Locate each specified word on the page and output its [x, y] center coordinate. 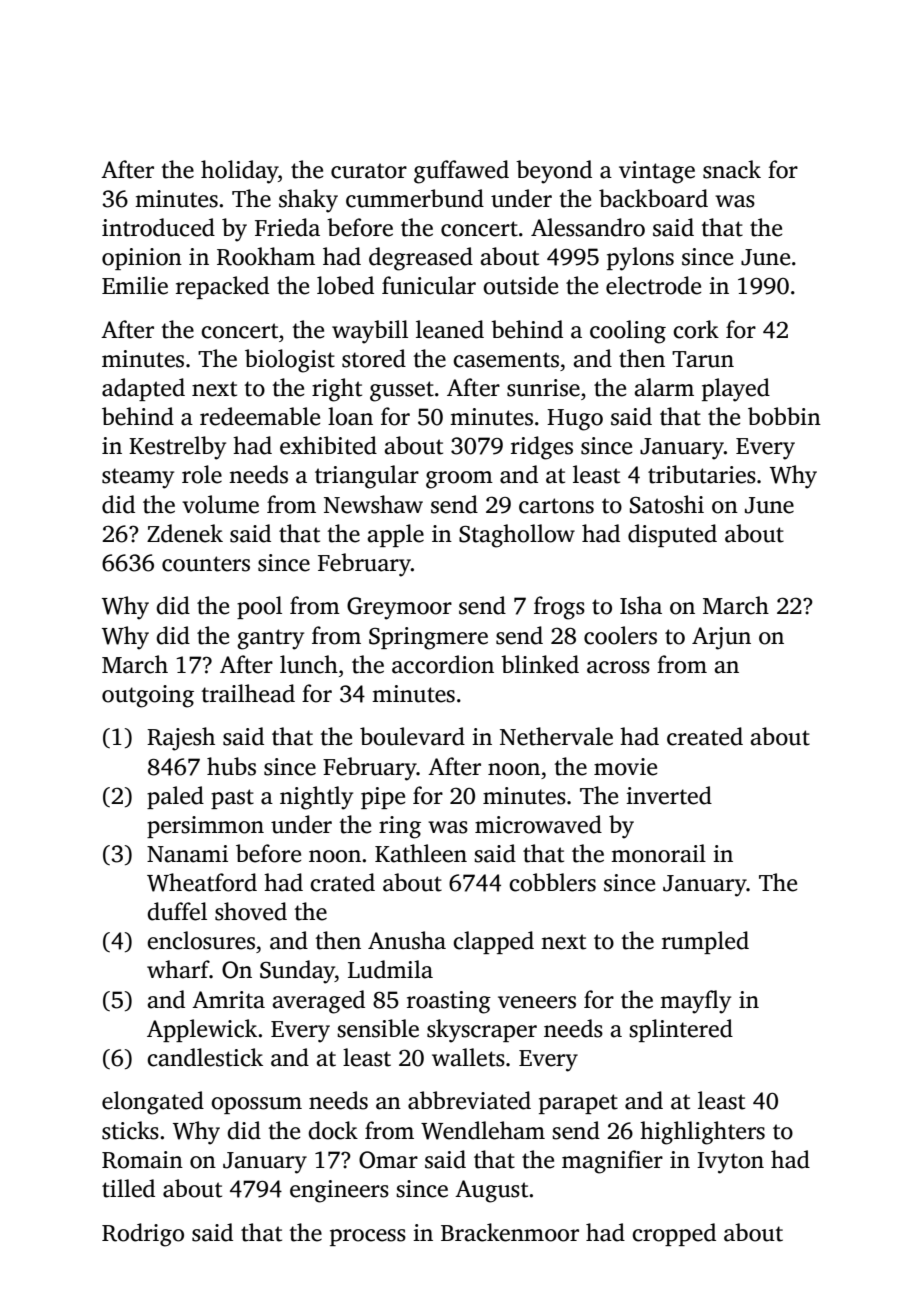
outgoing [148, 696]
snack [732, 169]
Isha [641, 605]
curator [369, 171]
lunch [309, 664]
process [368, 1237]
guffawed [461, 172]
